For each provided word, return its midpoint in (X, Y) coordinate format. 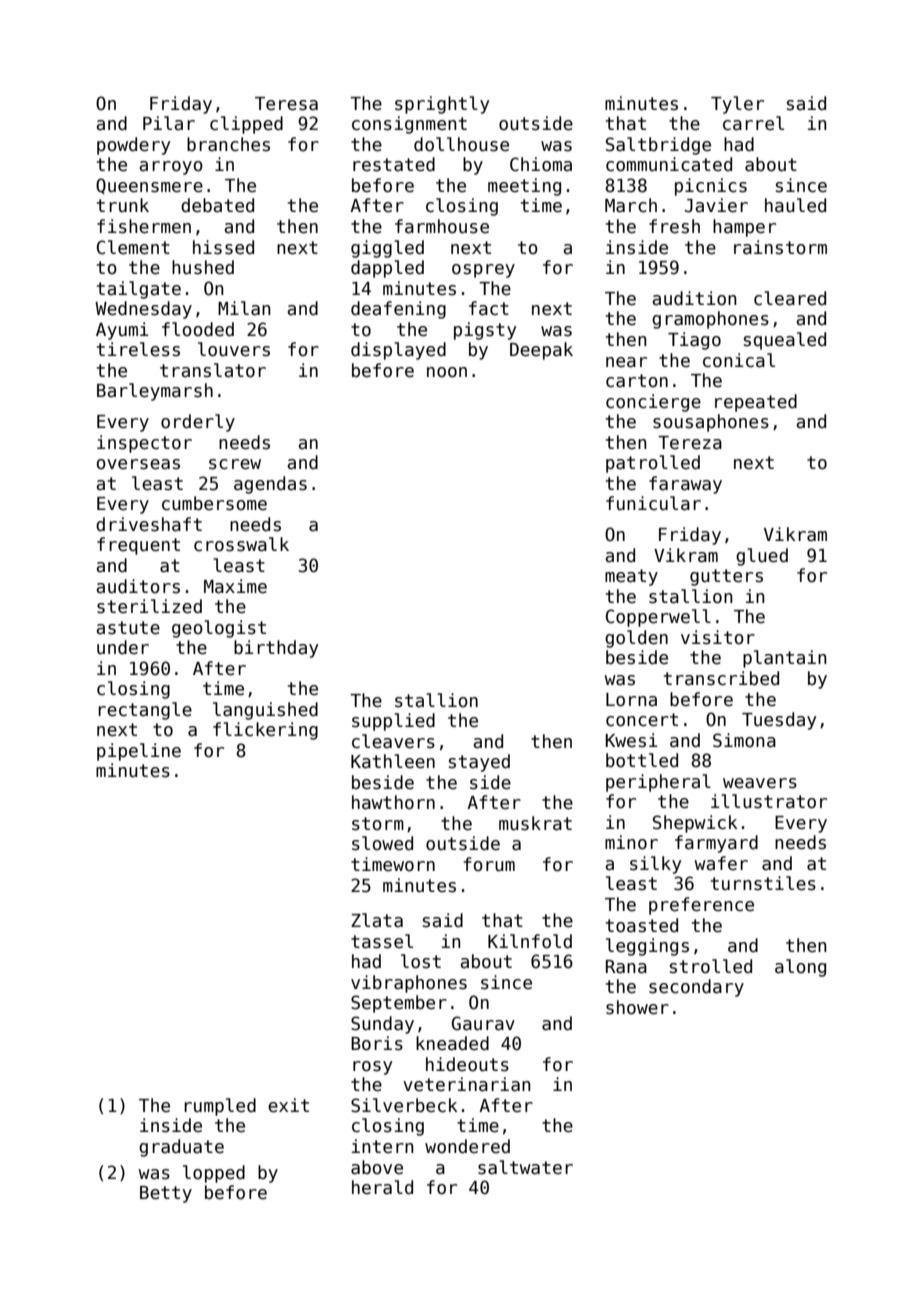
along (800, 968)
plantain (785, 659)
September (399, 1004)
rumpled (220, 1107)
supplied (393, 722)
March (631, 205)
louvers (234, 349)
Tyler (737, 105)
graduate (181, 1148)
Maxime (235, 586)
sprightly (442, 105)
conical (739, 360)
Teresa (286, 104)
